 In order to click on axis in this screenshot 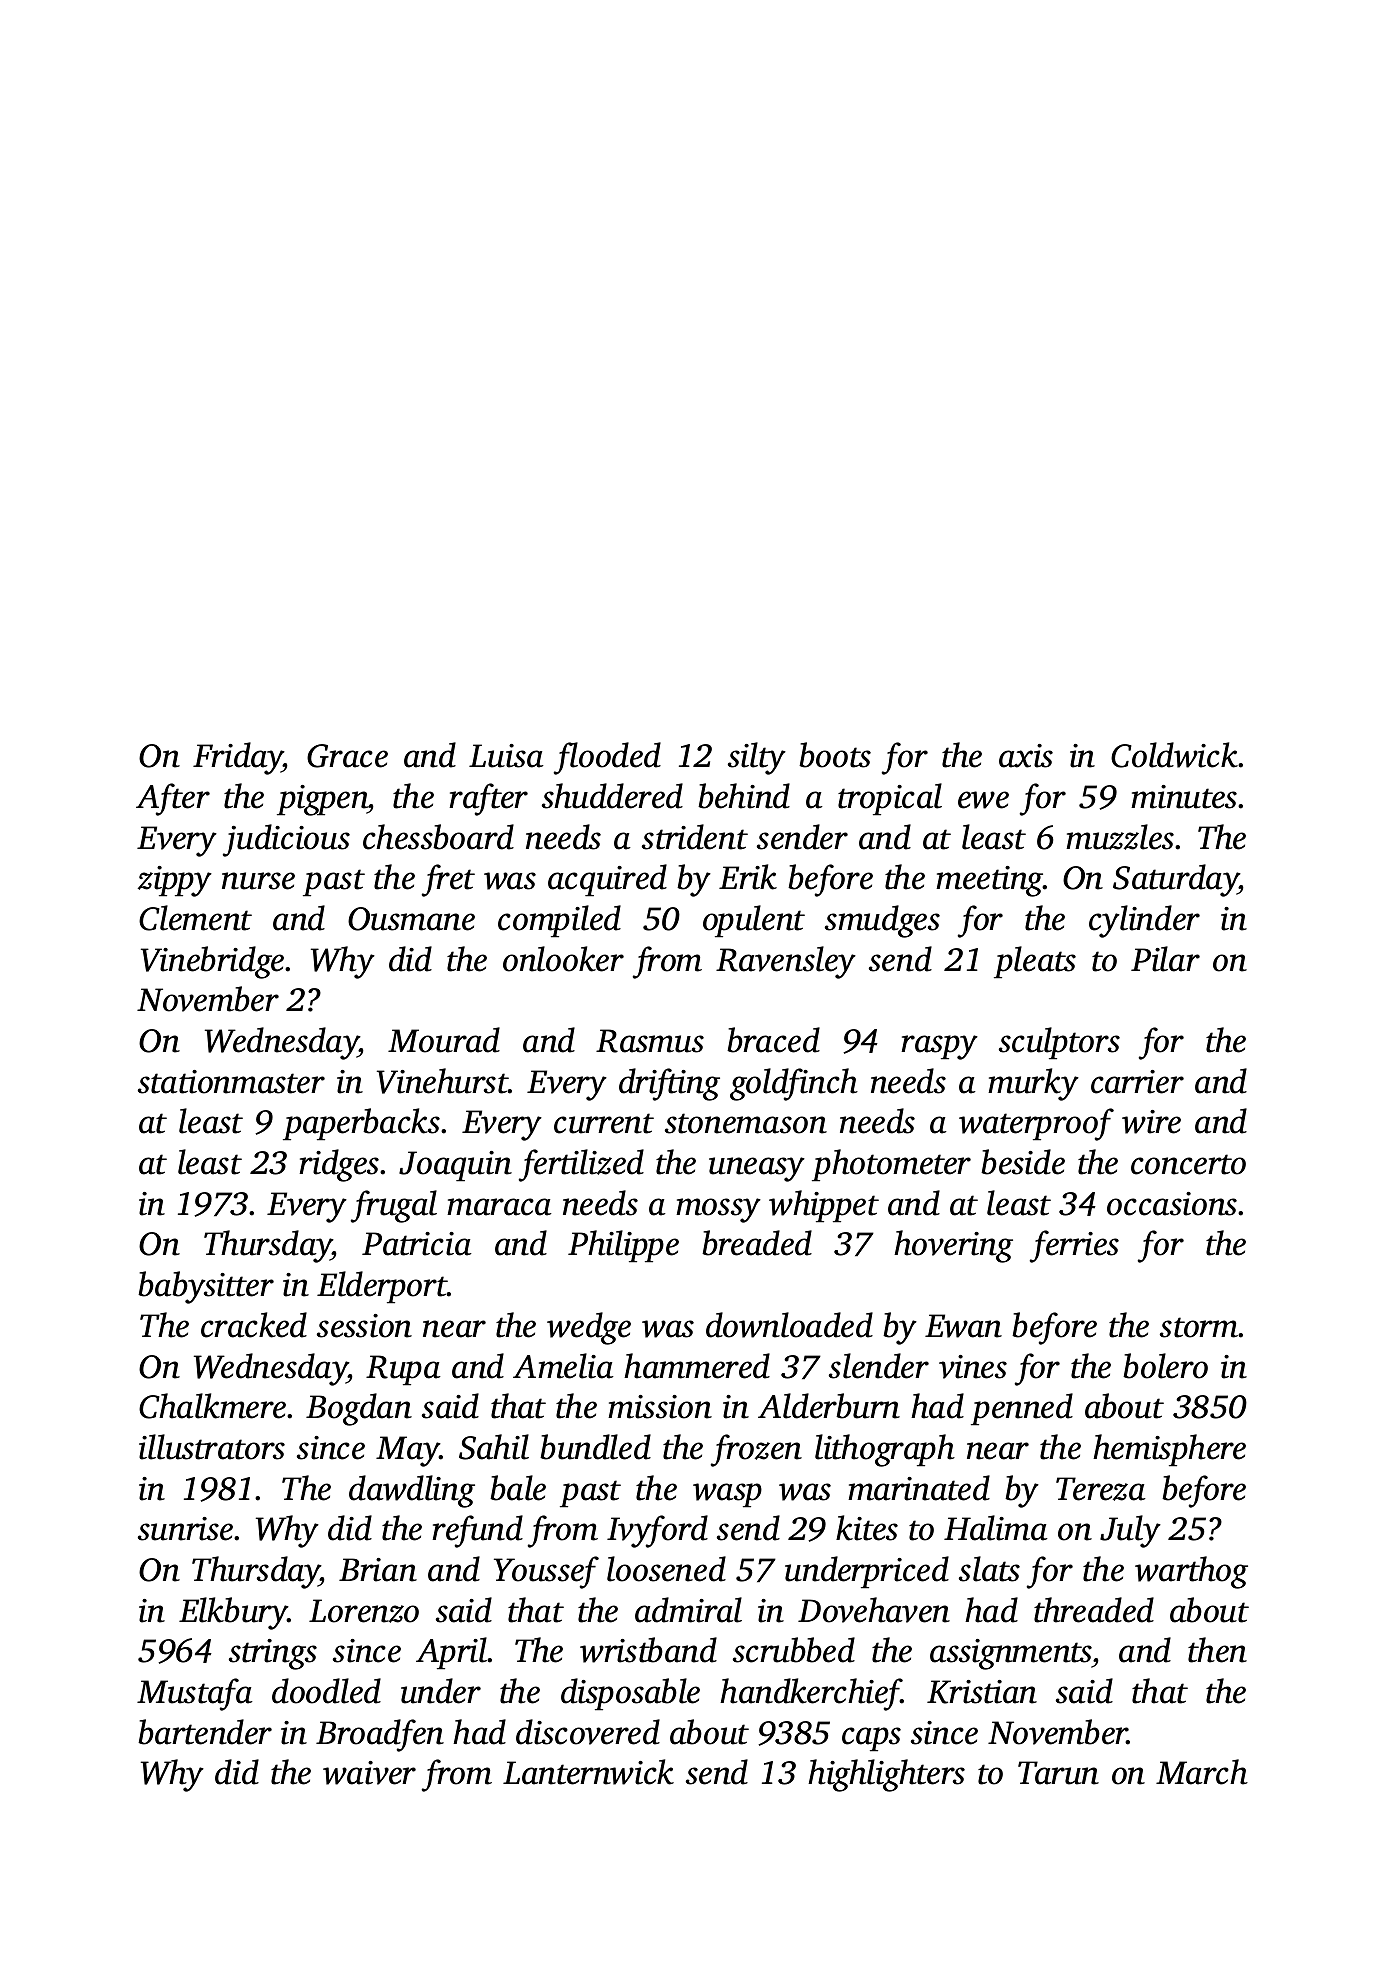, I will do `click(1026, 756)`.
